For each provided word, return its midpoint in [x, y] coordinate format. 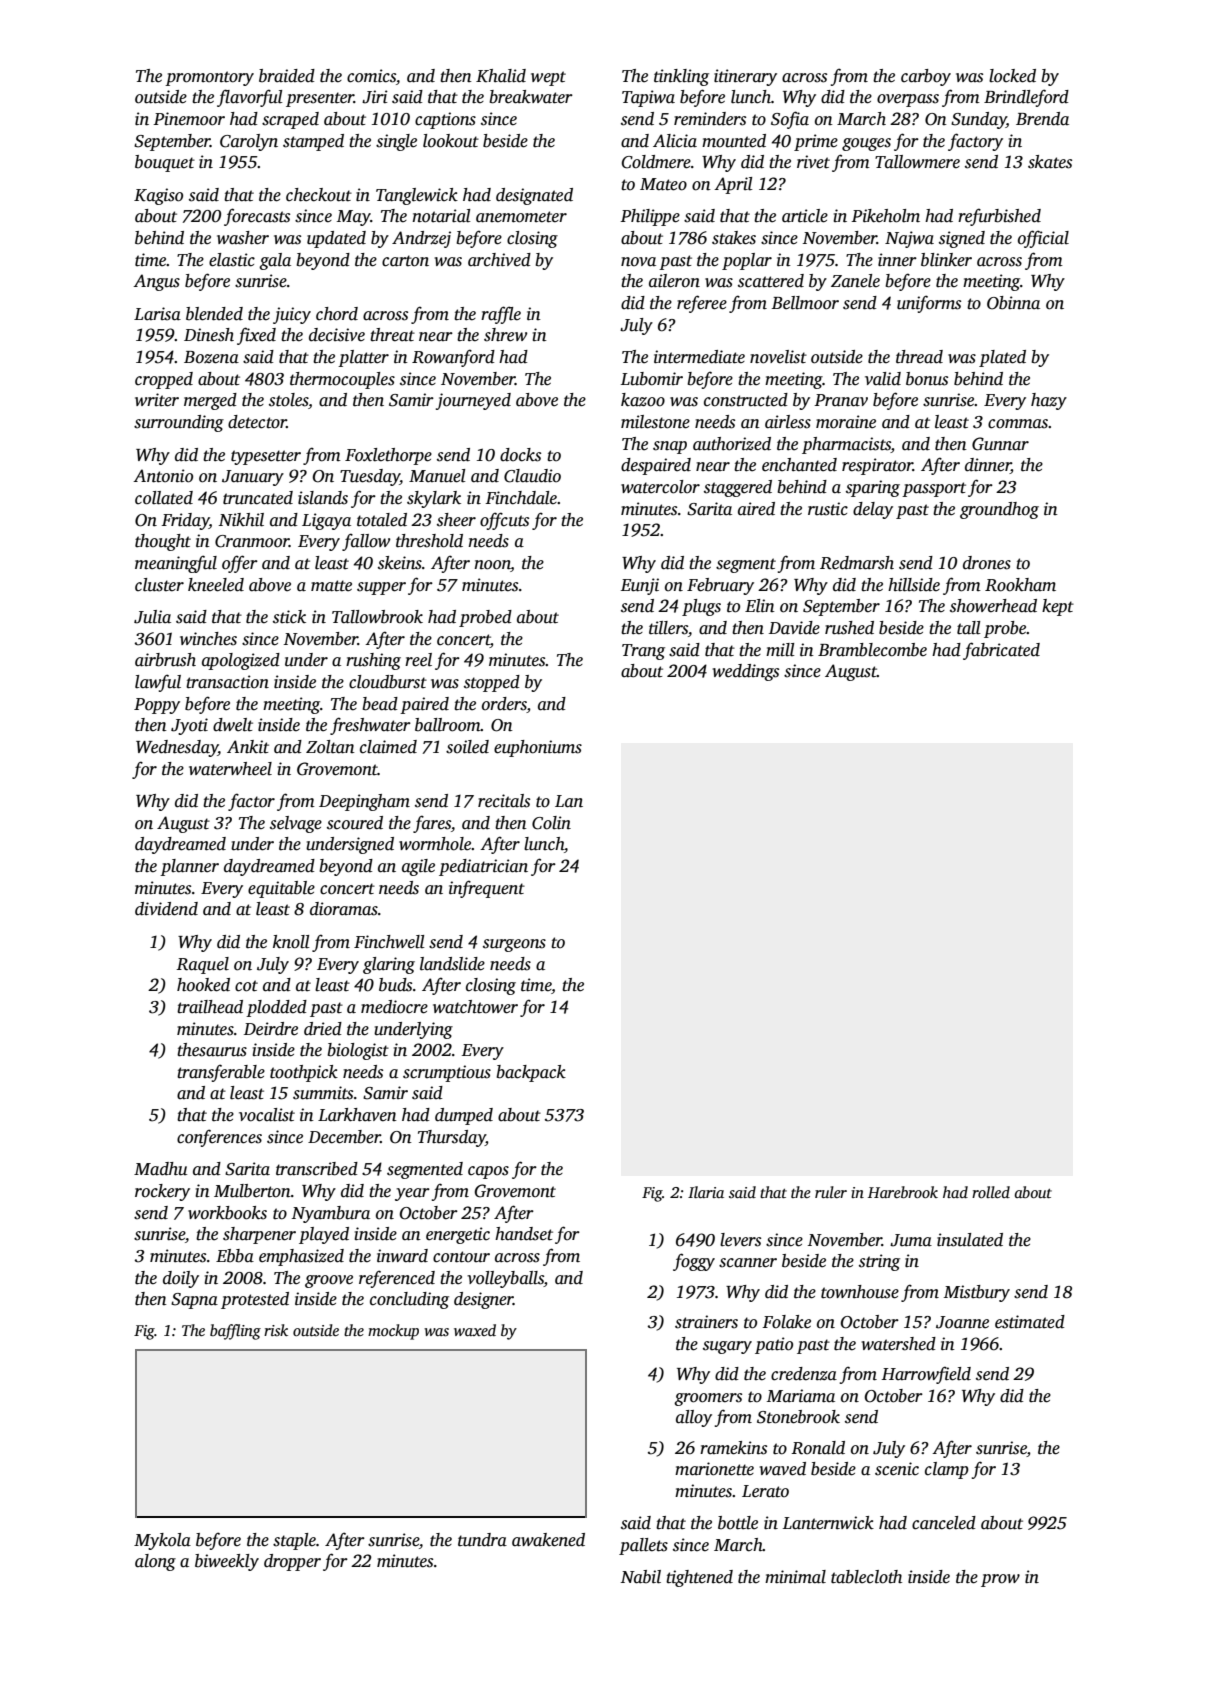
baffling [235, 1332]
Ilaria [706, 1192]
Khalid [501, 76]
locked [1012, 76]
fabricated [1001, 651]
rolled [991, 1192]
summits [323, 1093]
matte [331, 586]
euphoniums [538, 748]
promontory [209, 78]
